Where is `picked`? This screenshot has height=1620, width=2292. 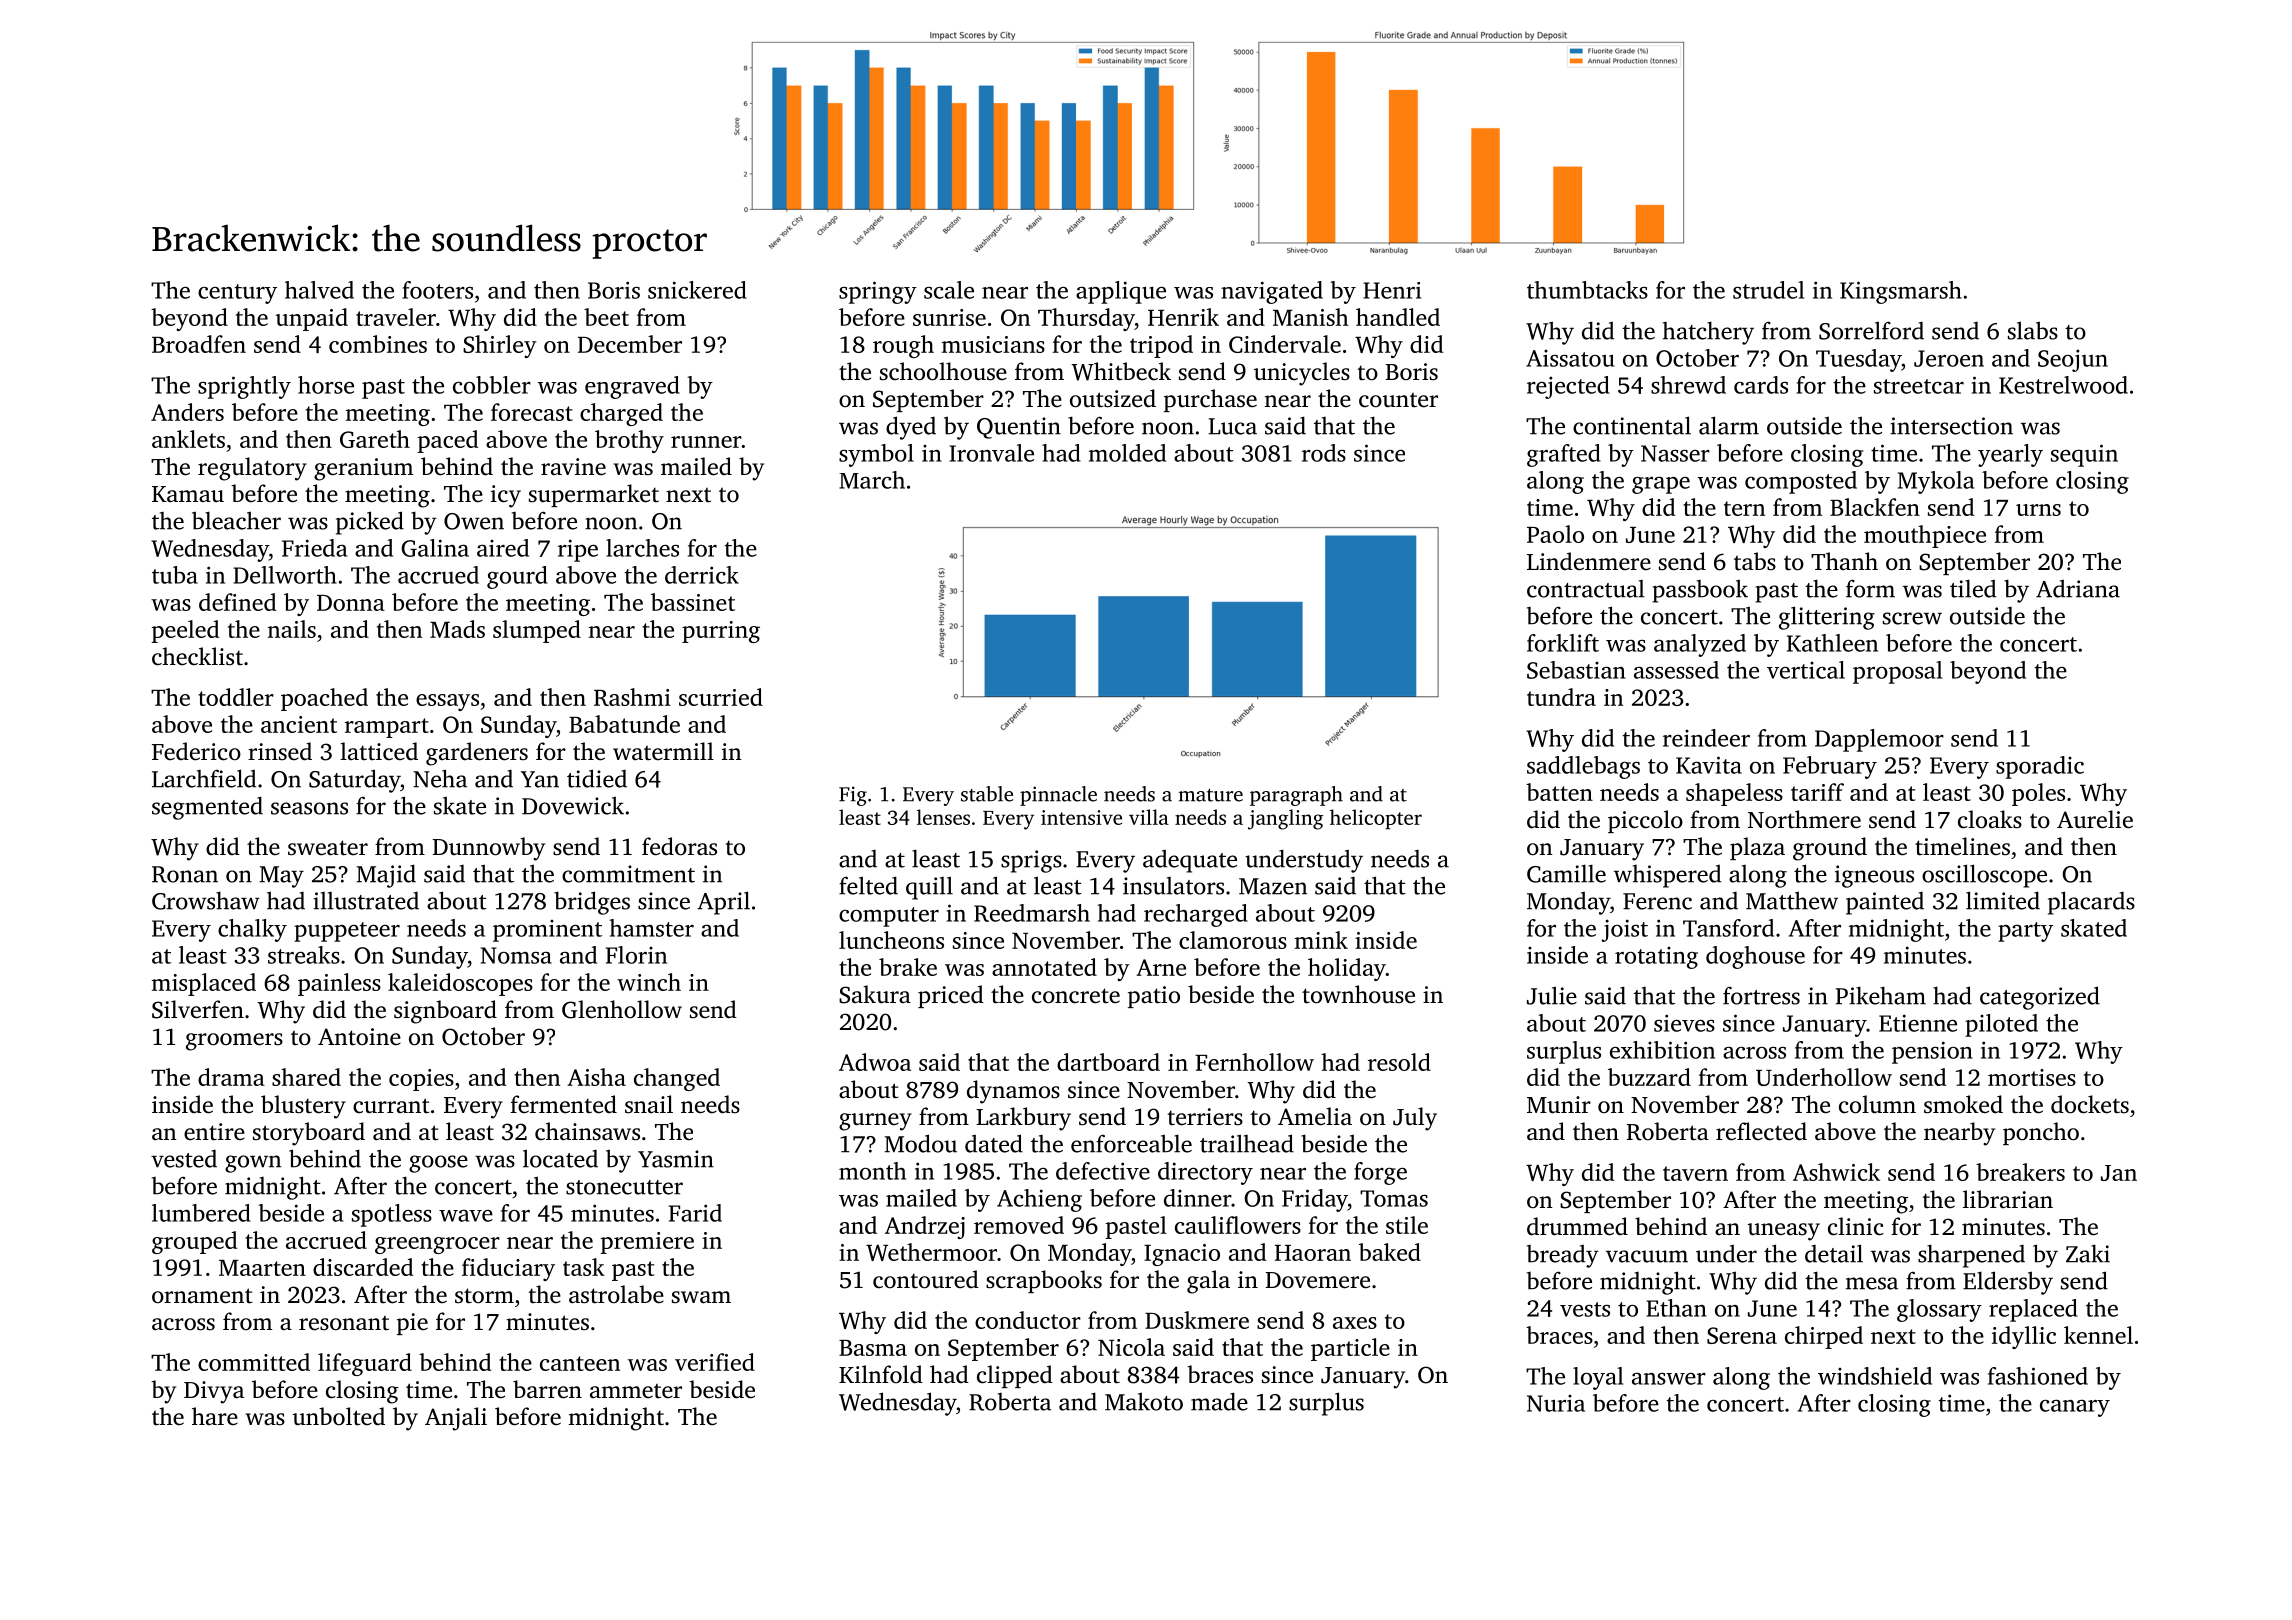
picked is located at coordinates (370, 523).
